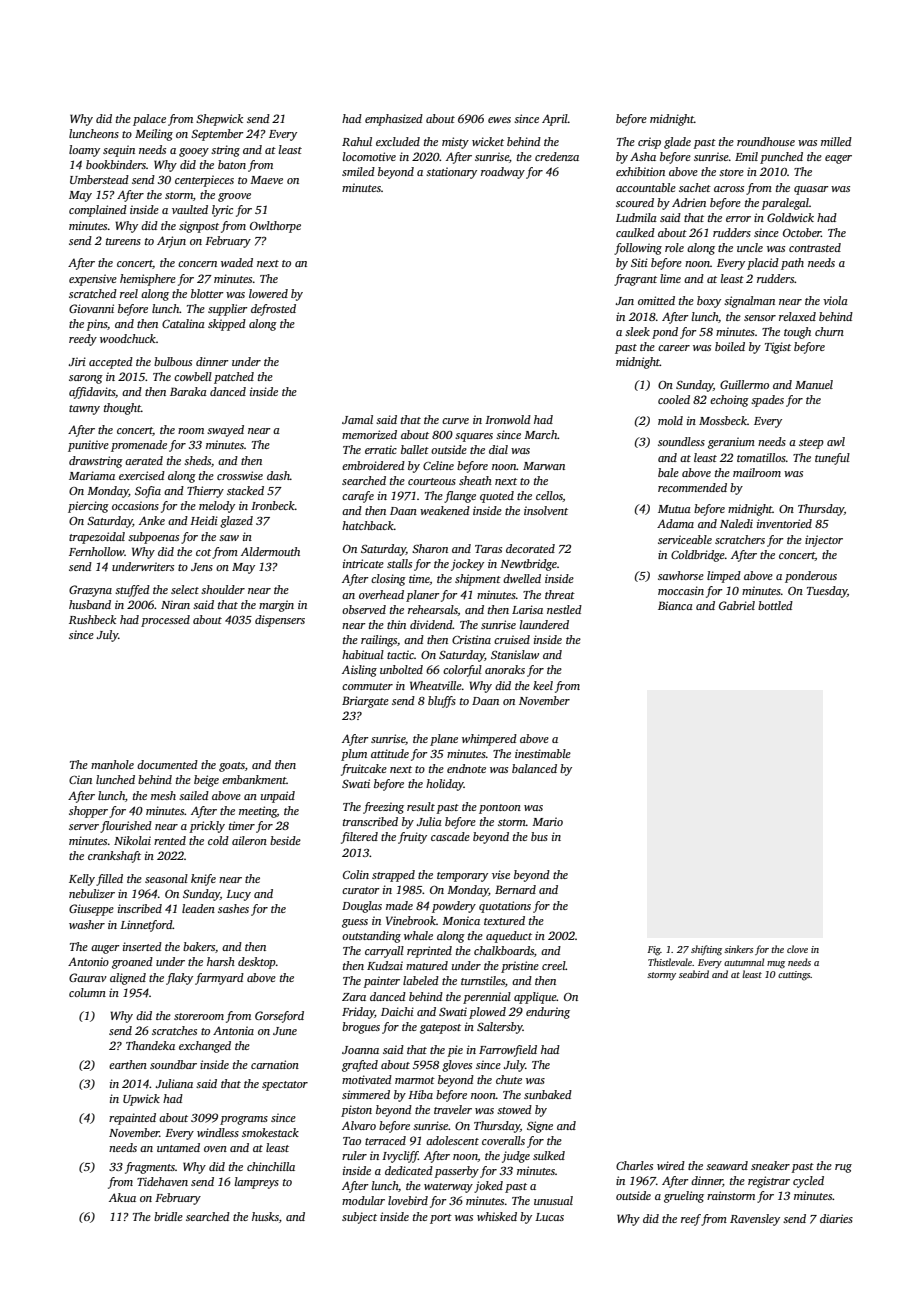 The width and height of the image is (924, 1308). What do you see at coordinates (836, 141) in the image?
I see `milled` at bounding box center [836, 141].
